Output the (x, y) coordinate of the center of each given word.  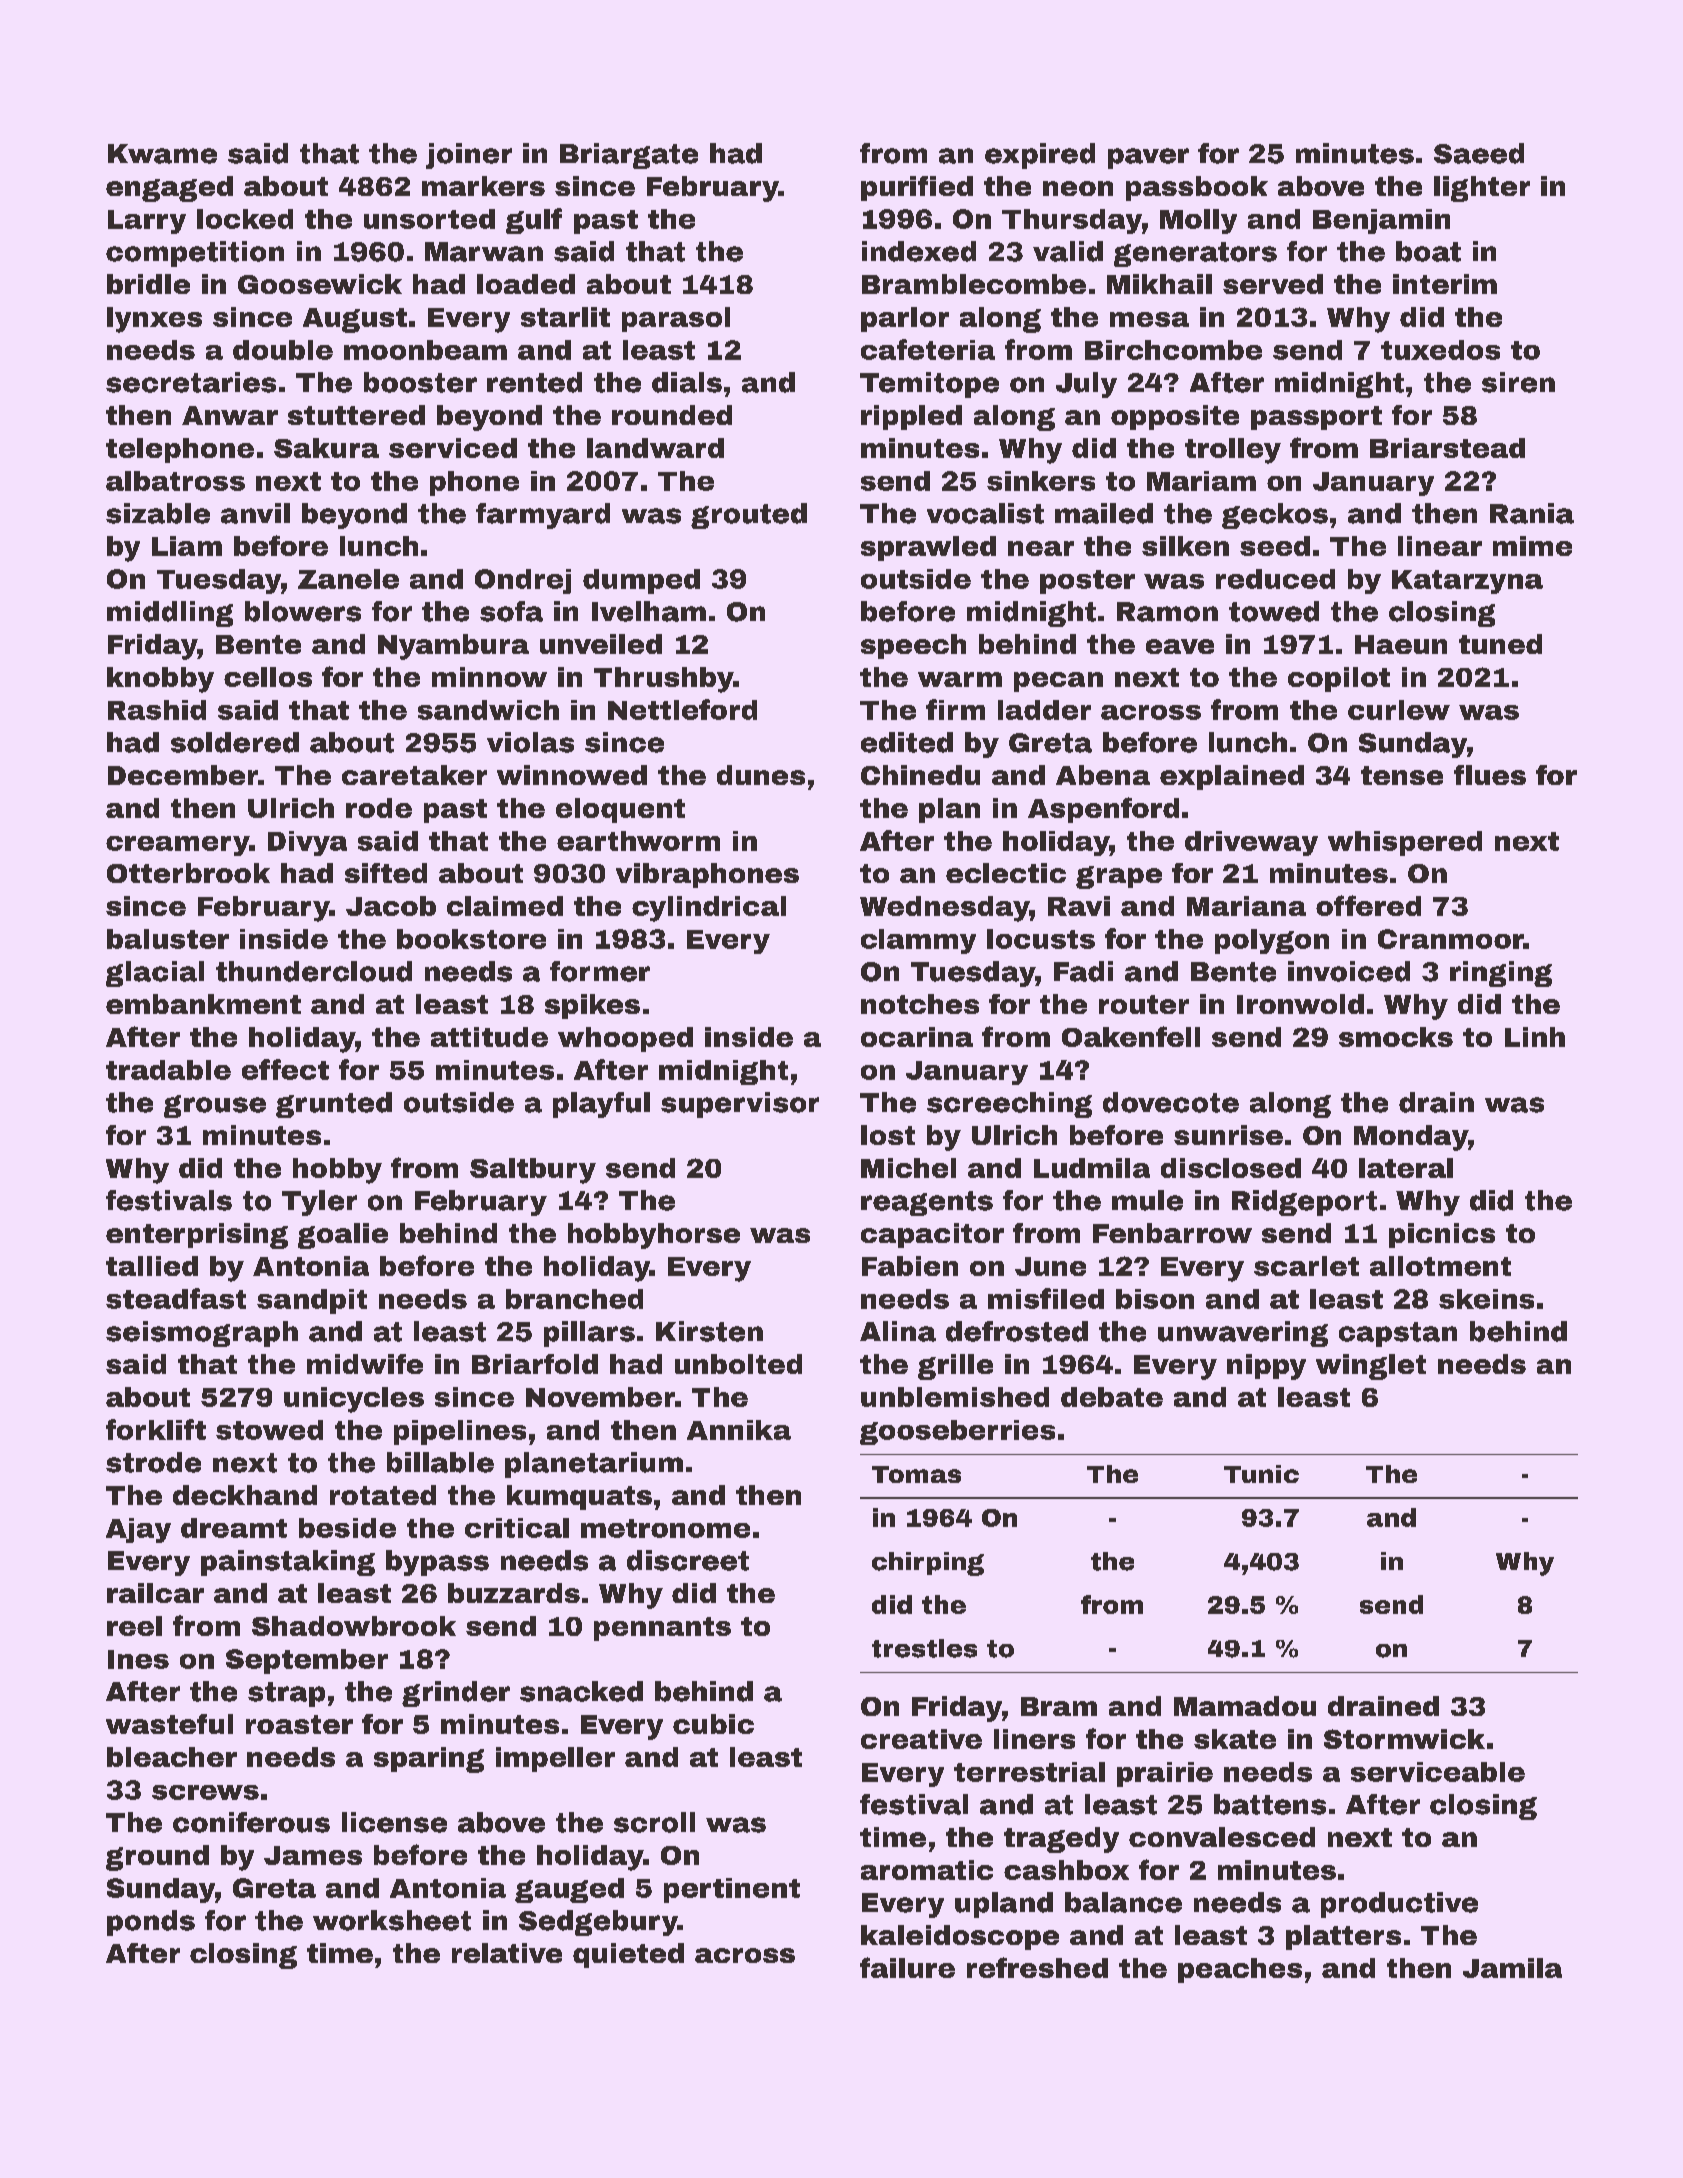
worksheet (392, 1920)
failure (907, 1967)
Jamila (1512, 1968)
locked (245, 219)
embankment (203, 1004)
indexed (919, 251)
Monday (1411, 1138)
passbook (1197, 188)
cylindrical (709, 909)
